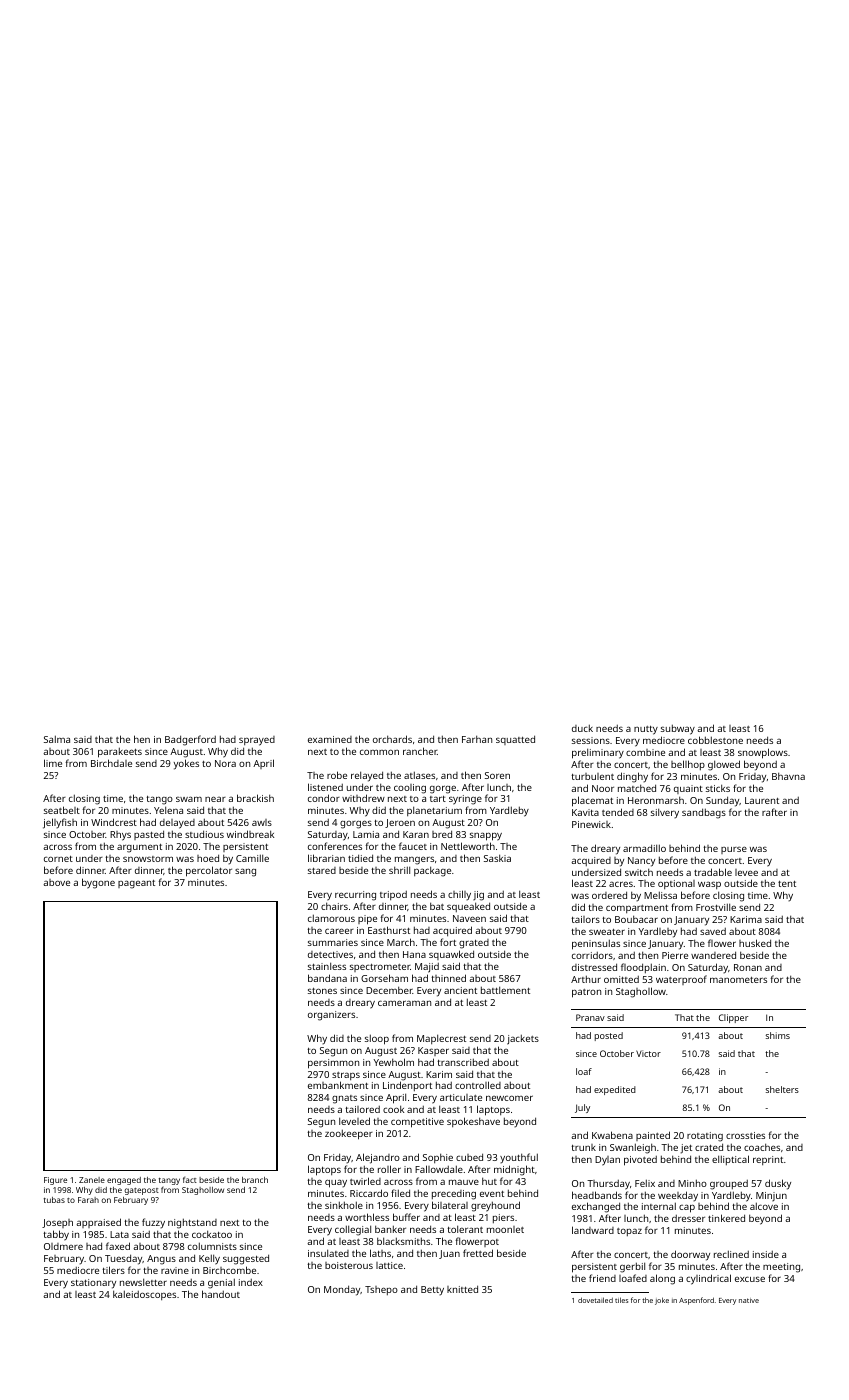  Describe the element at coordinates (56, 882) in the image. I see `above` at that location.
